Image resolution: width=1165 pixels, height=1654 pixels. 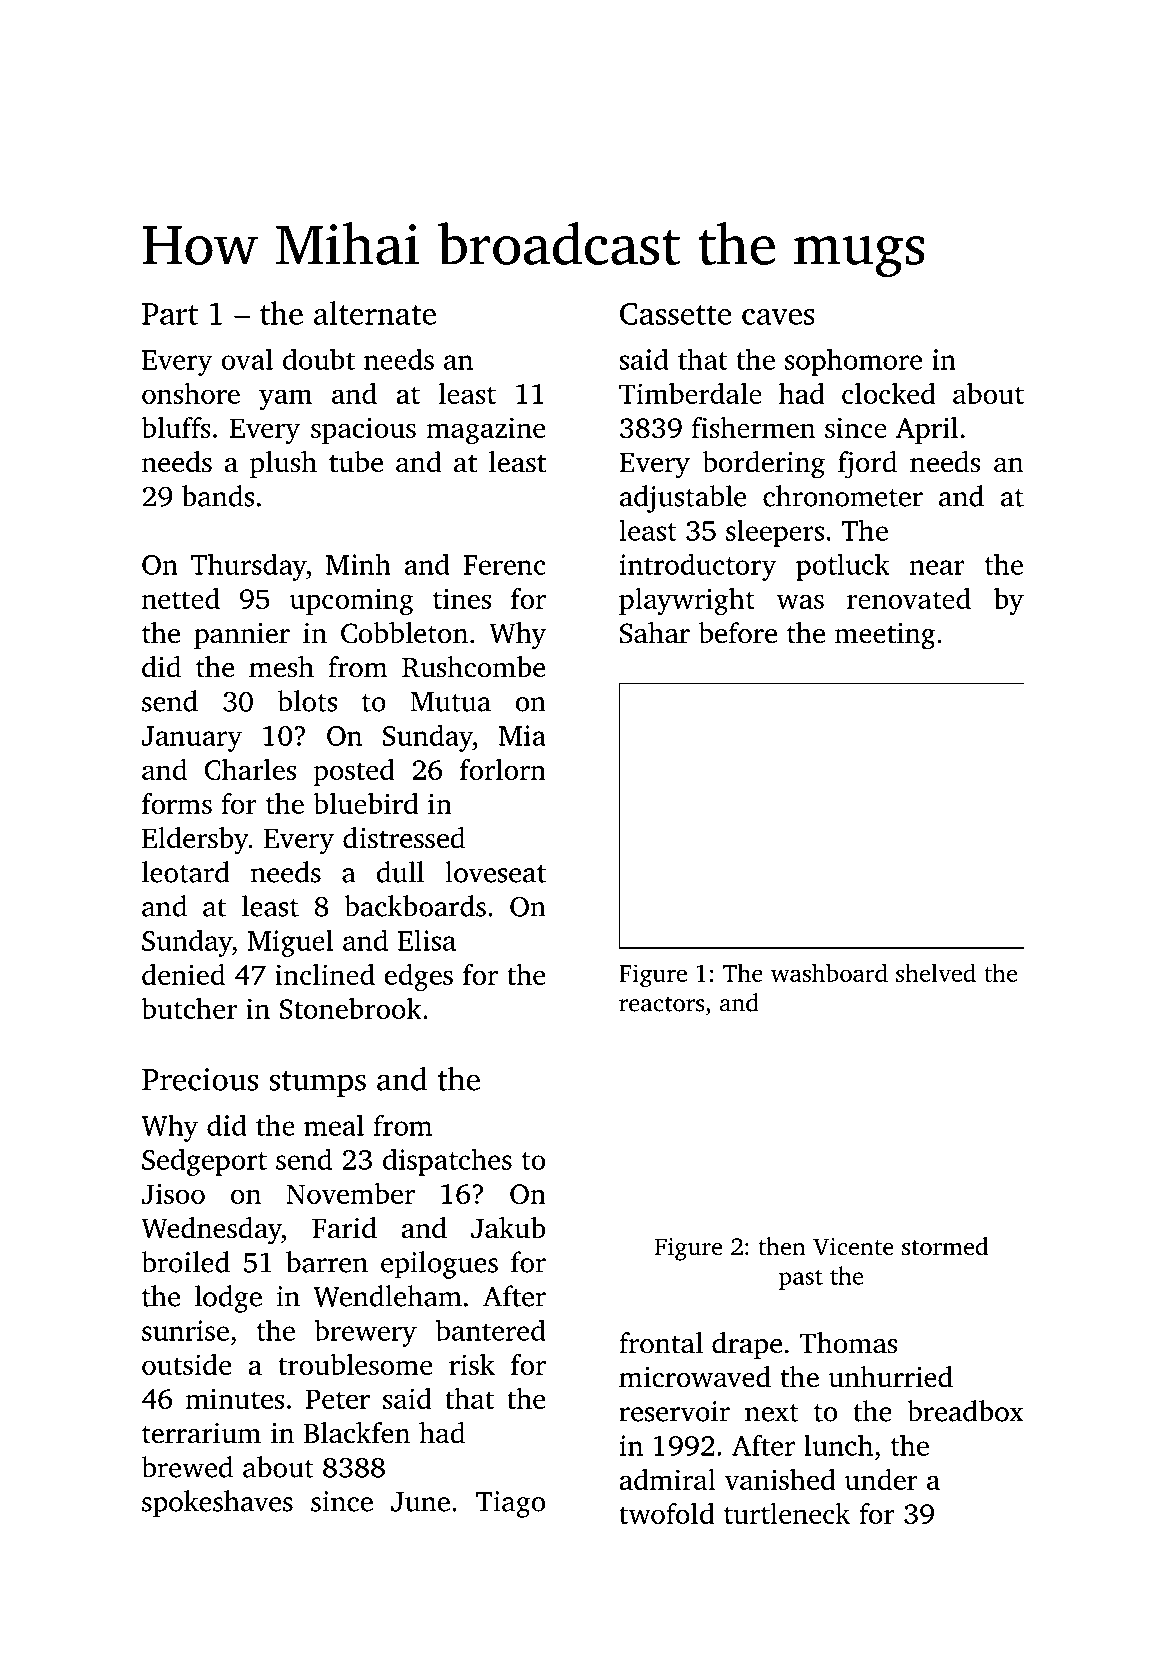 I want to click on netted, so click(x=181, y=598).
